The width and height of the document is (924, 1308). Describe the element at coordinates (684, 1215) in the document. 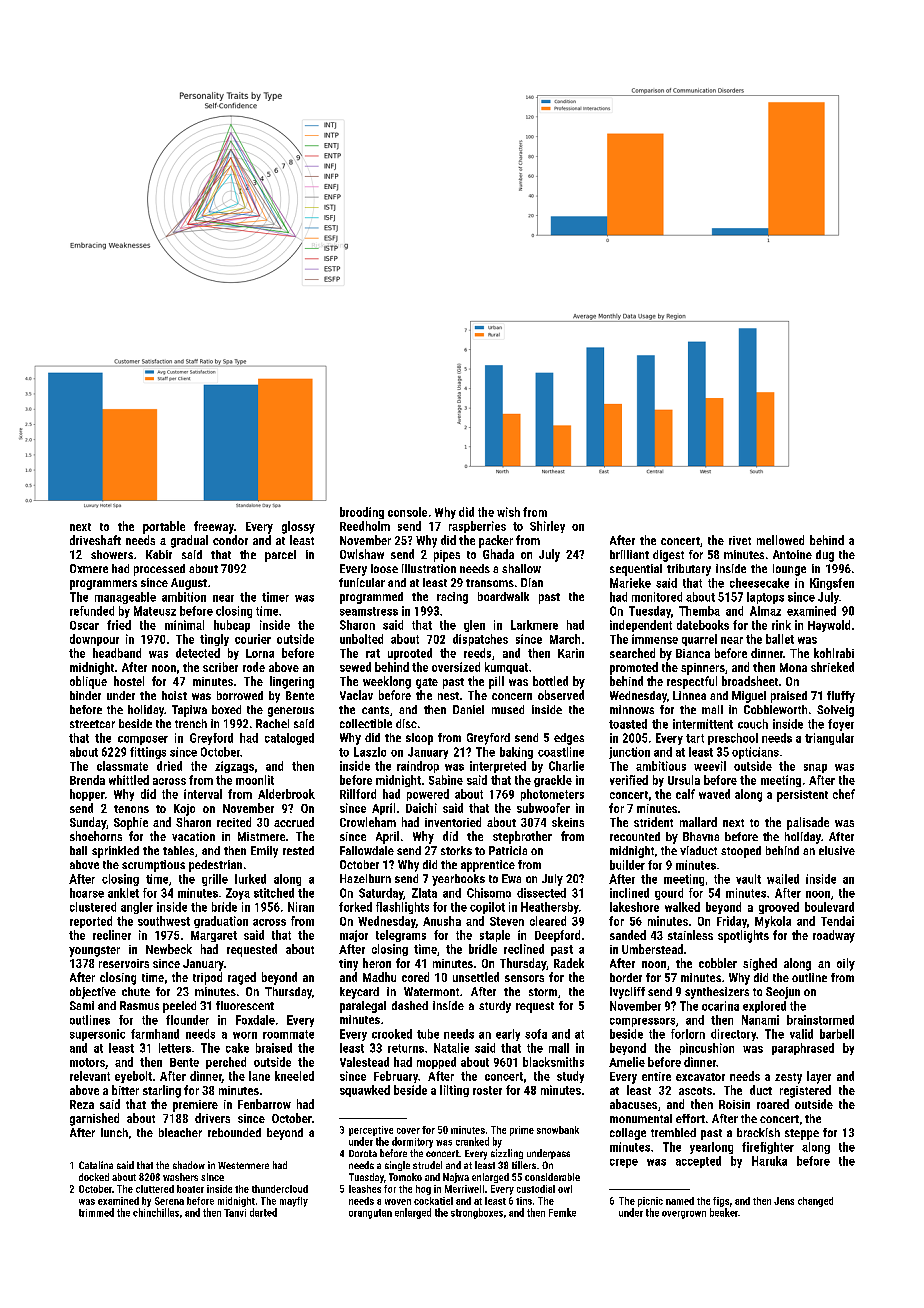

I see `overgrown` at that location.
